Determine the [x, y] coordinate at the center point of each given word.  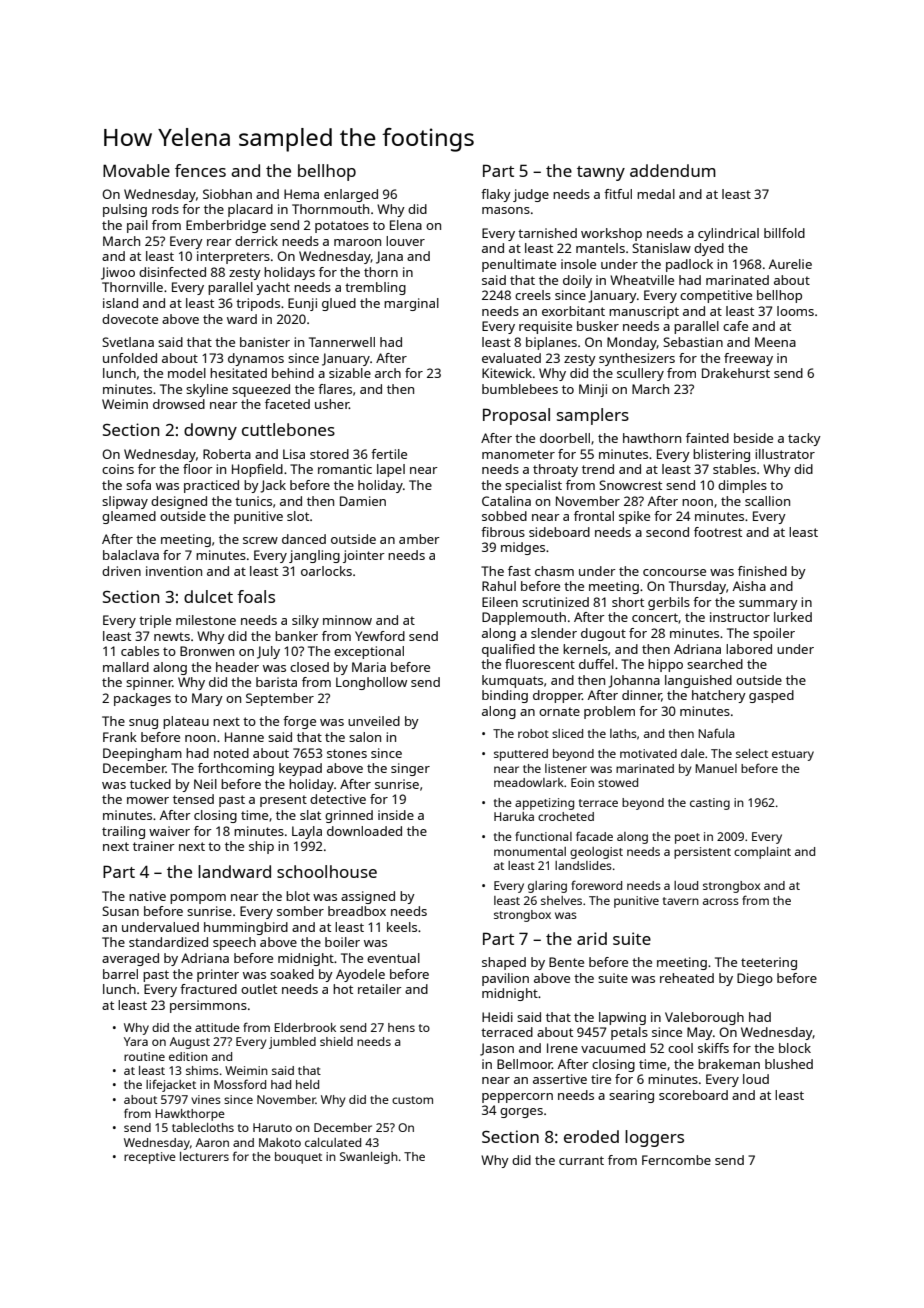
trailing [123, 832]
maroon [357, 242]
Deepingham [142, 754]
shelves [561, 900]
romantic [345, 469]
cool [680, 1048]
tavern [681, 901]
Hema [301, 194]
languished [698, 681]
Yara [136, 1041]
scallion [767, 501]
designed [179, 502]
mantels [600, 248]
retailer [380, 989]
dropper [557, 696]
